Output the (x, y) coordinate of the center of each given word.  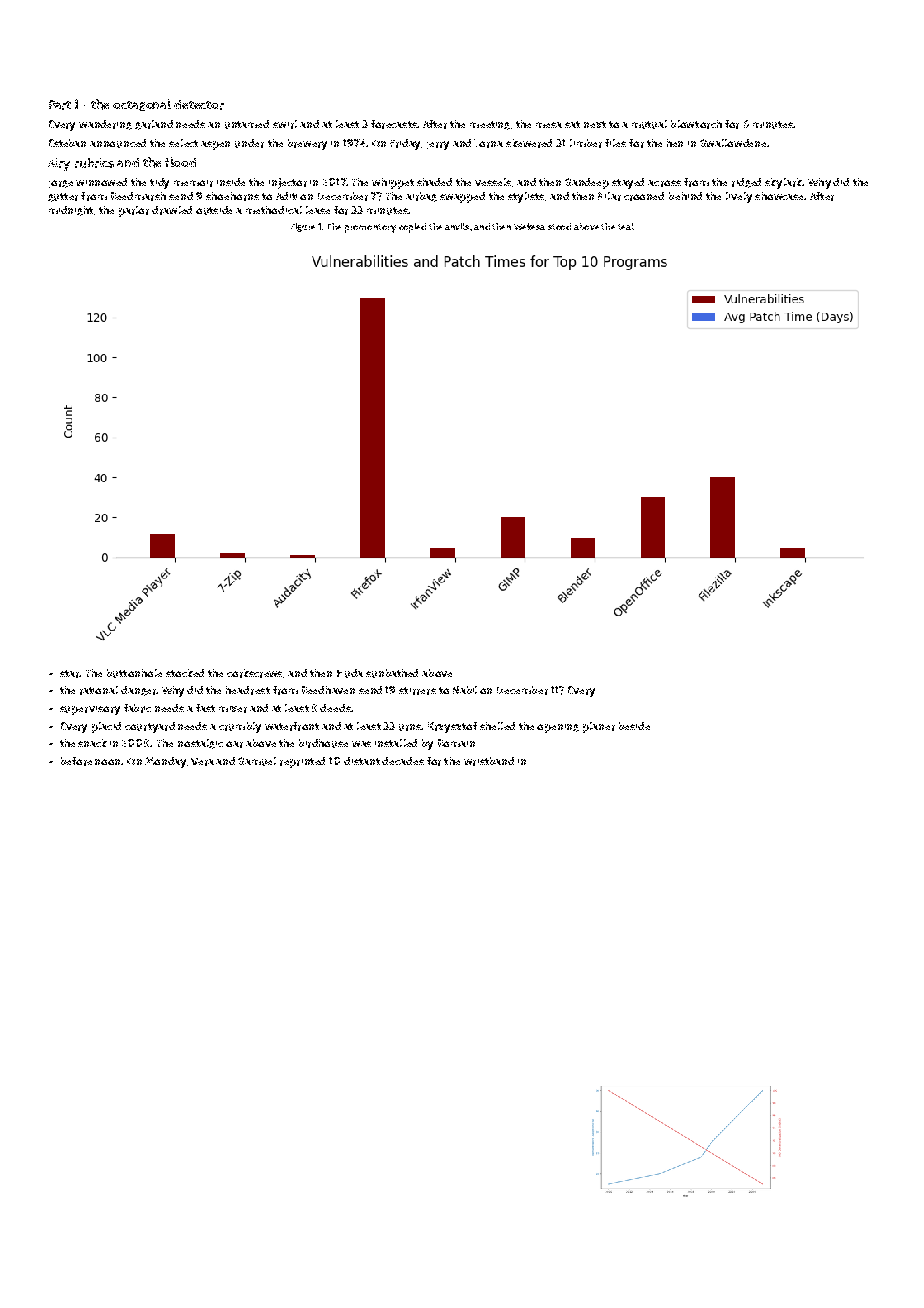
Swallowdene (733, 143)
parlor (134, 211)
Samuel (257, 761)
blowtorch (696, 124)
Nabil (465, 690)
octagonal (142, 105)
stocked (185, 673)
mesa (549, 125)
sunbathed (392, 673)
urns (410, 727)
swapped (462, 197)
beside (634, 726)
